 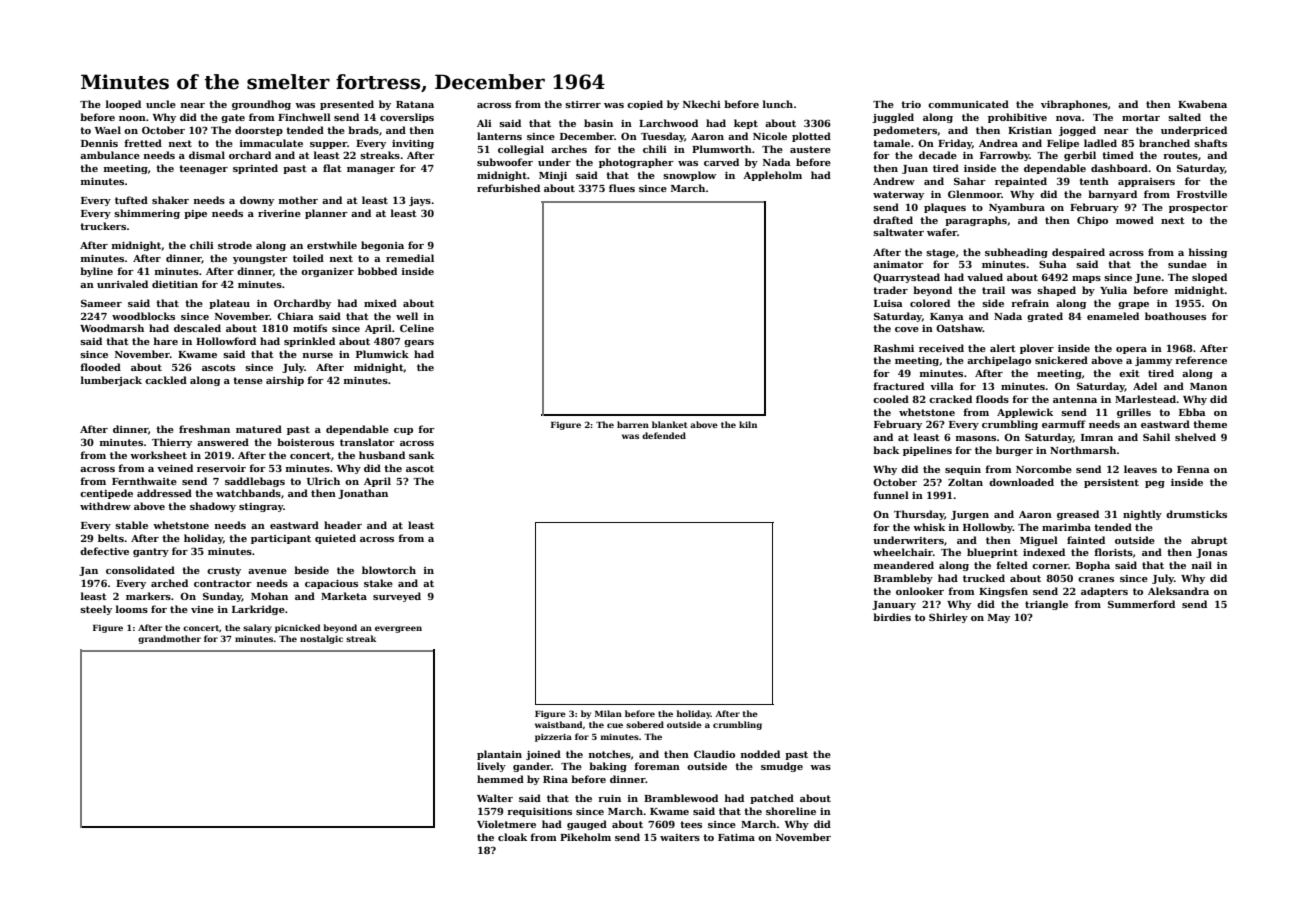 I want to click on barren, so click(x=633, y=424).
